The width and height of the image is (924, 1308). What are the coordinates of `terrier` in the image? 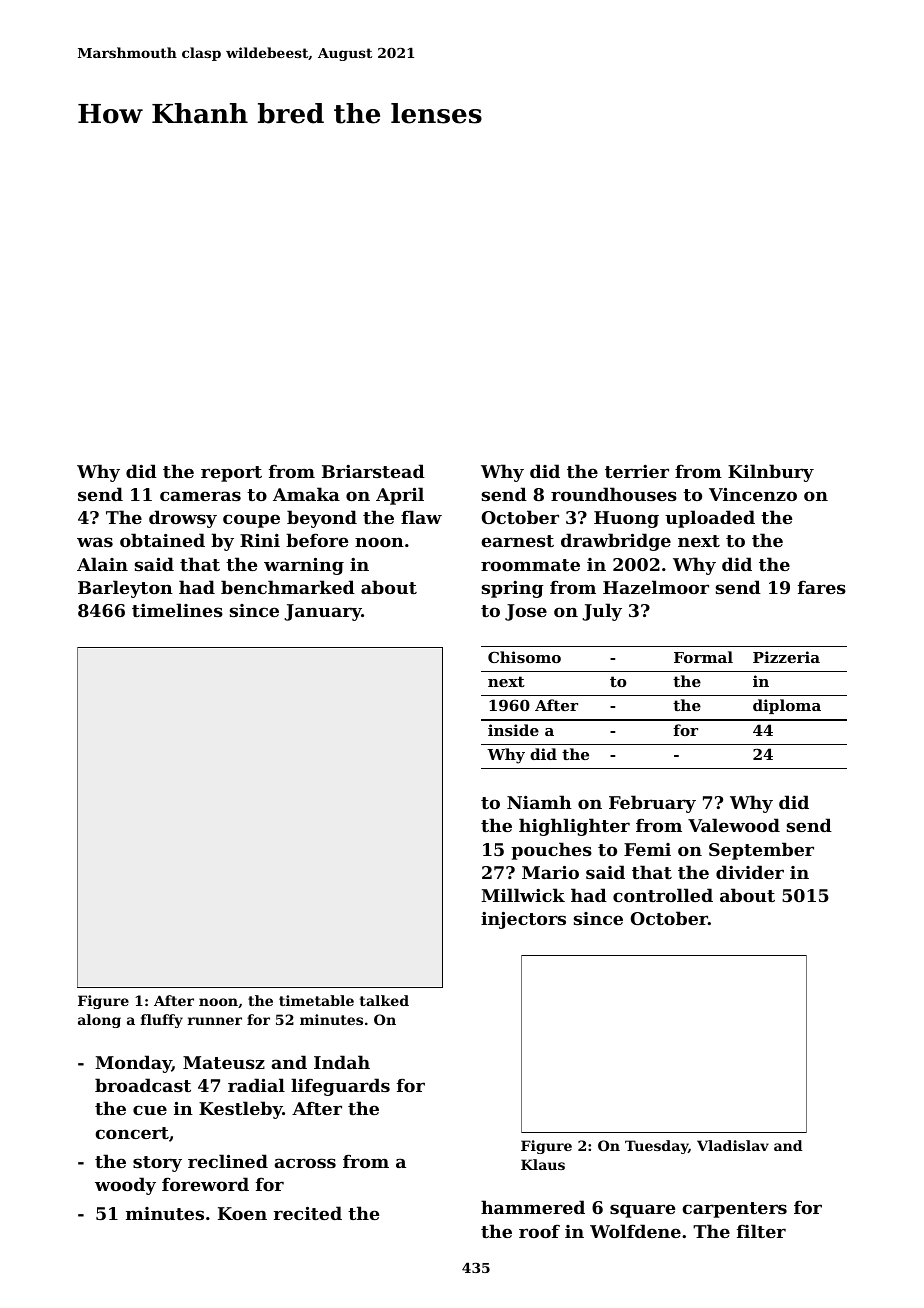 It's located at (637, 471).
